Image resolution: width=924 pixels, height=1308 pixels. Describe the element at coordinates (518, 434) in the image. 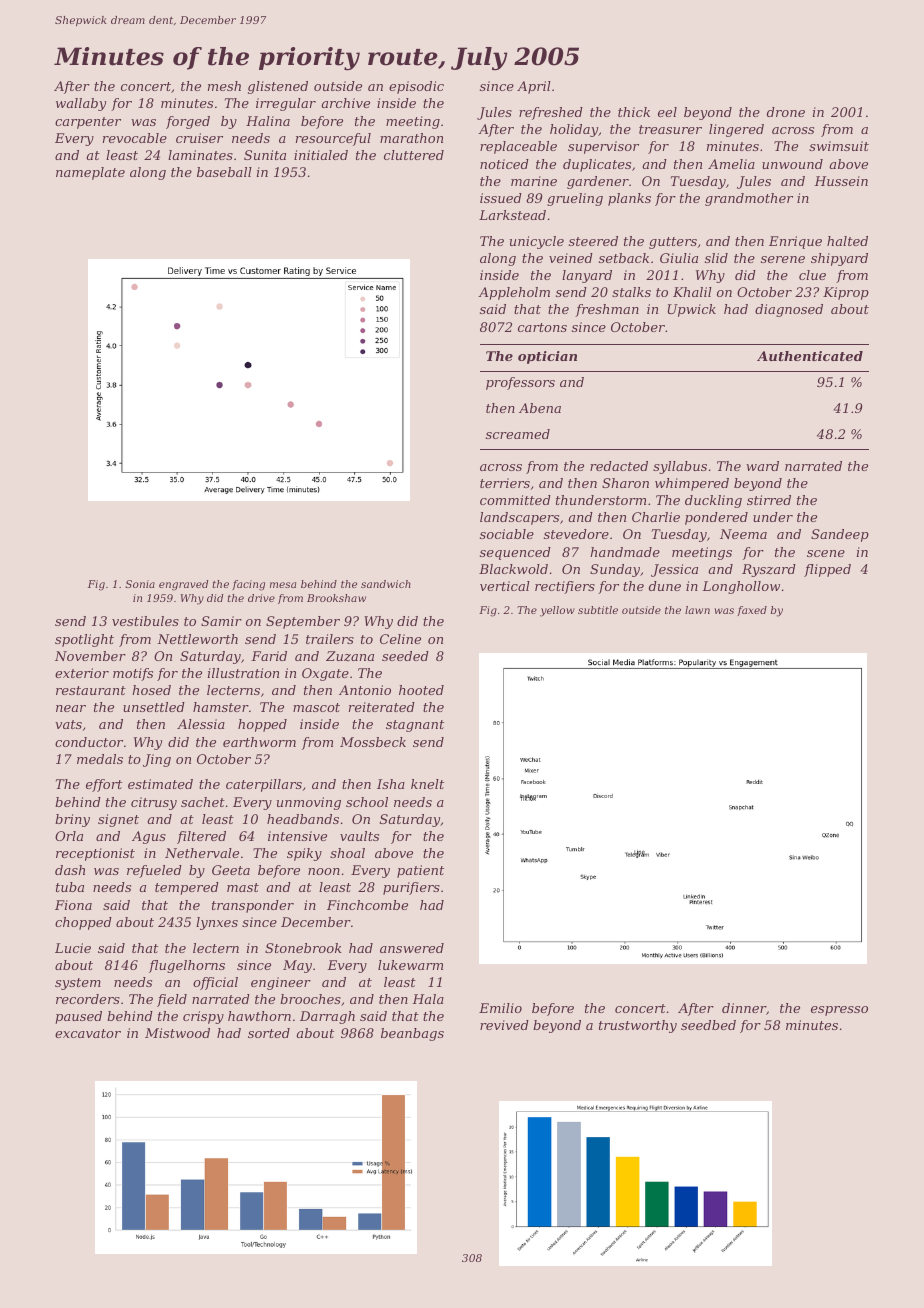

I see `screamed` at that location.
